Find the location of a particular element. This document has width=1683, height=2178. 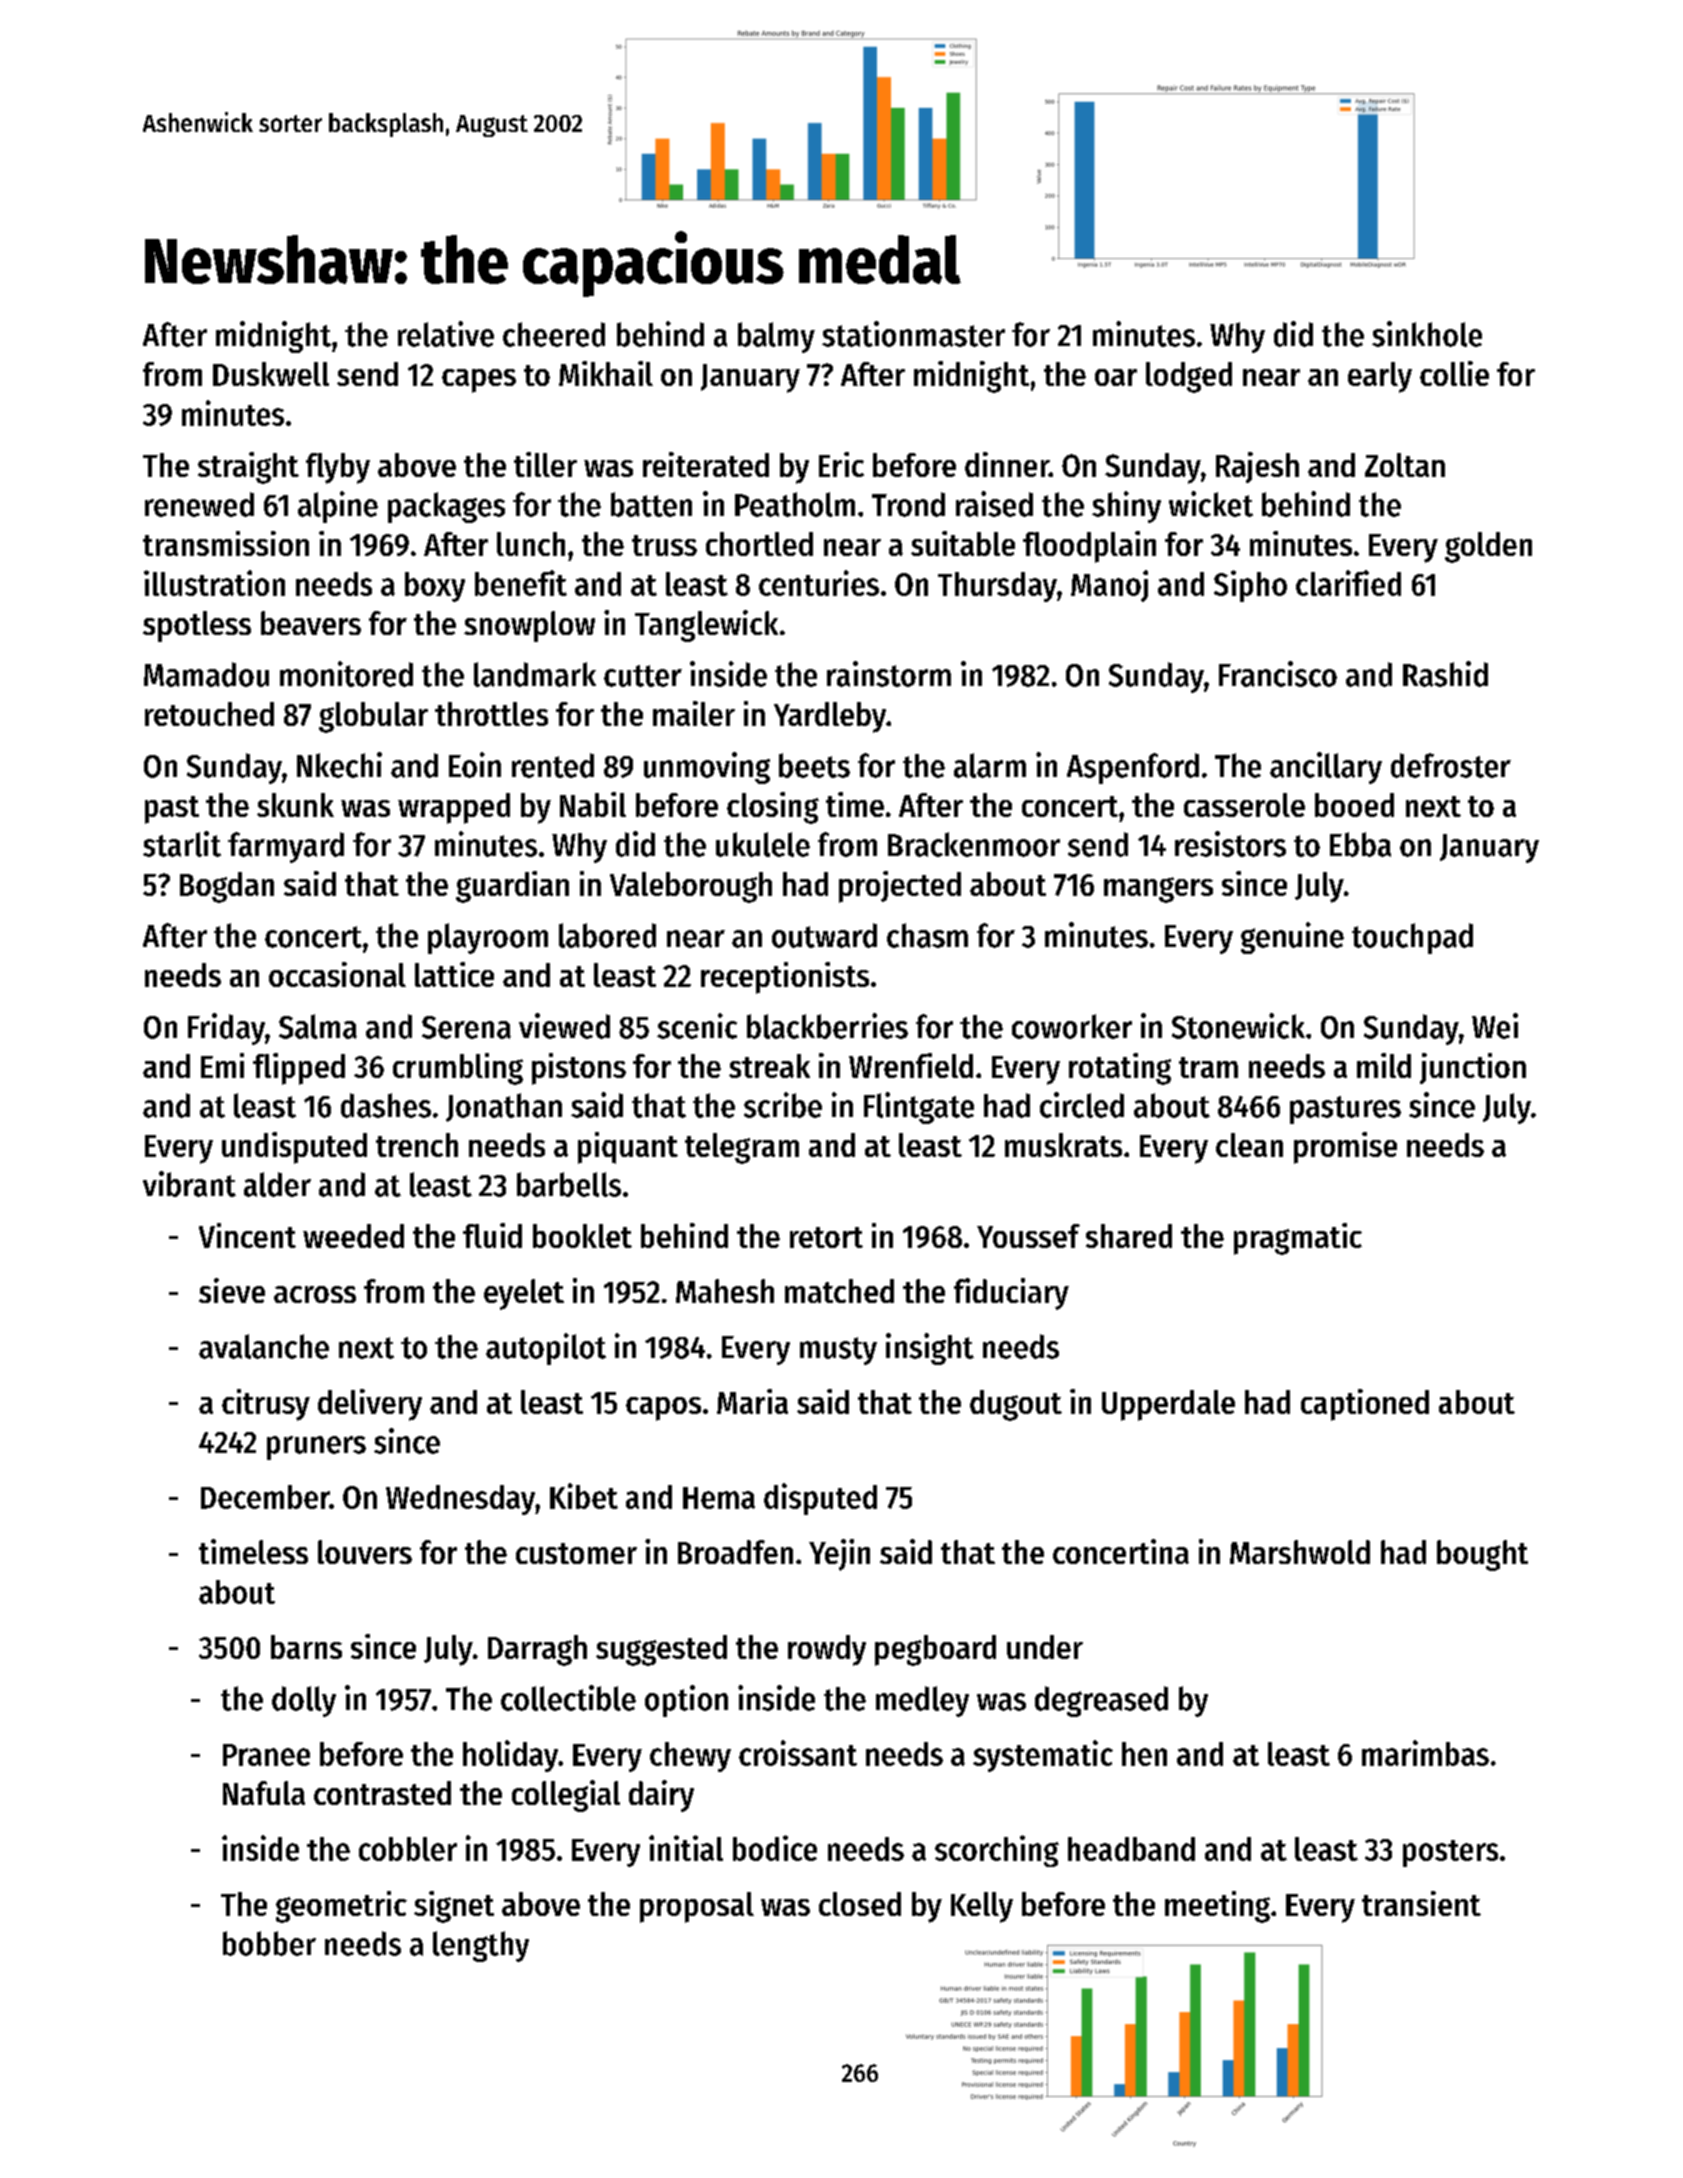

Trond is located at coordinates (908, 504).
